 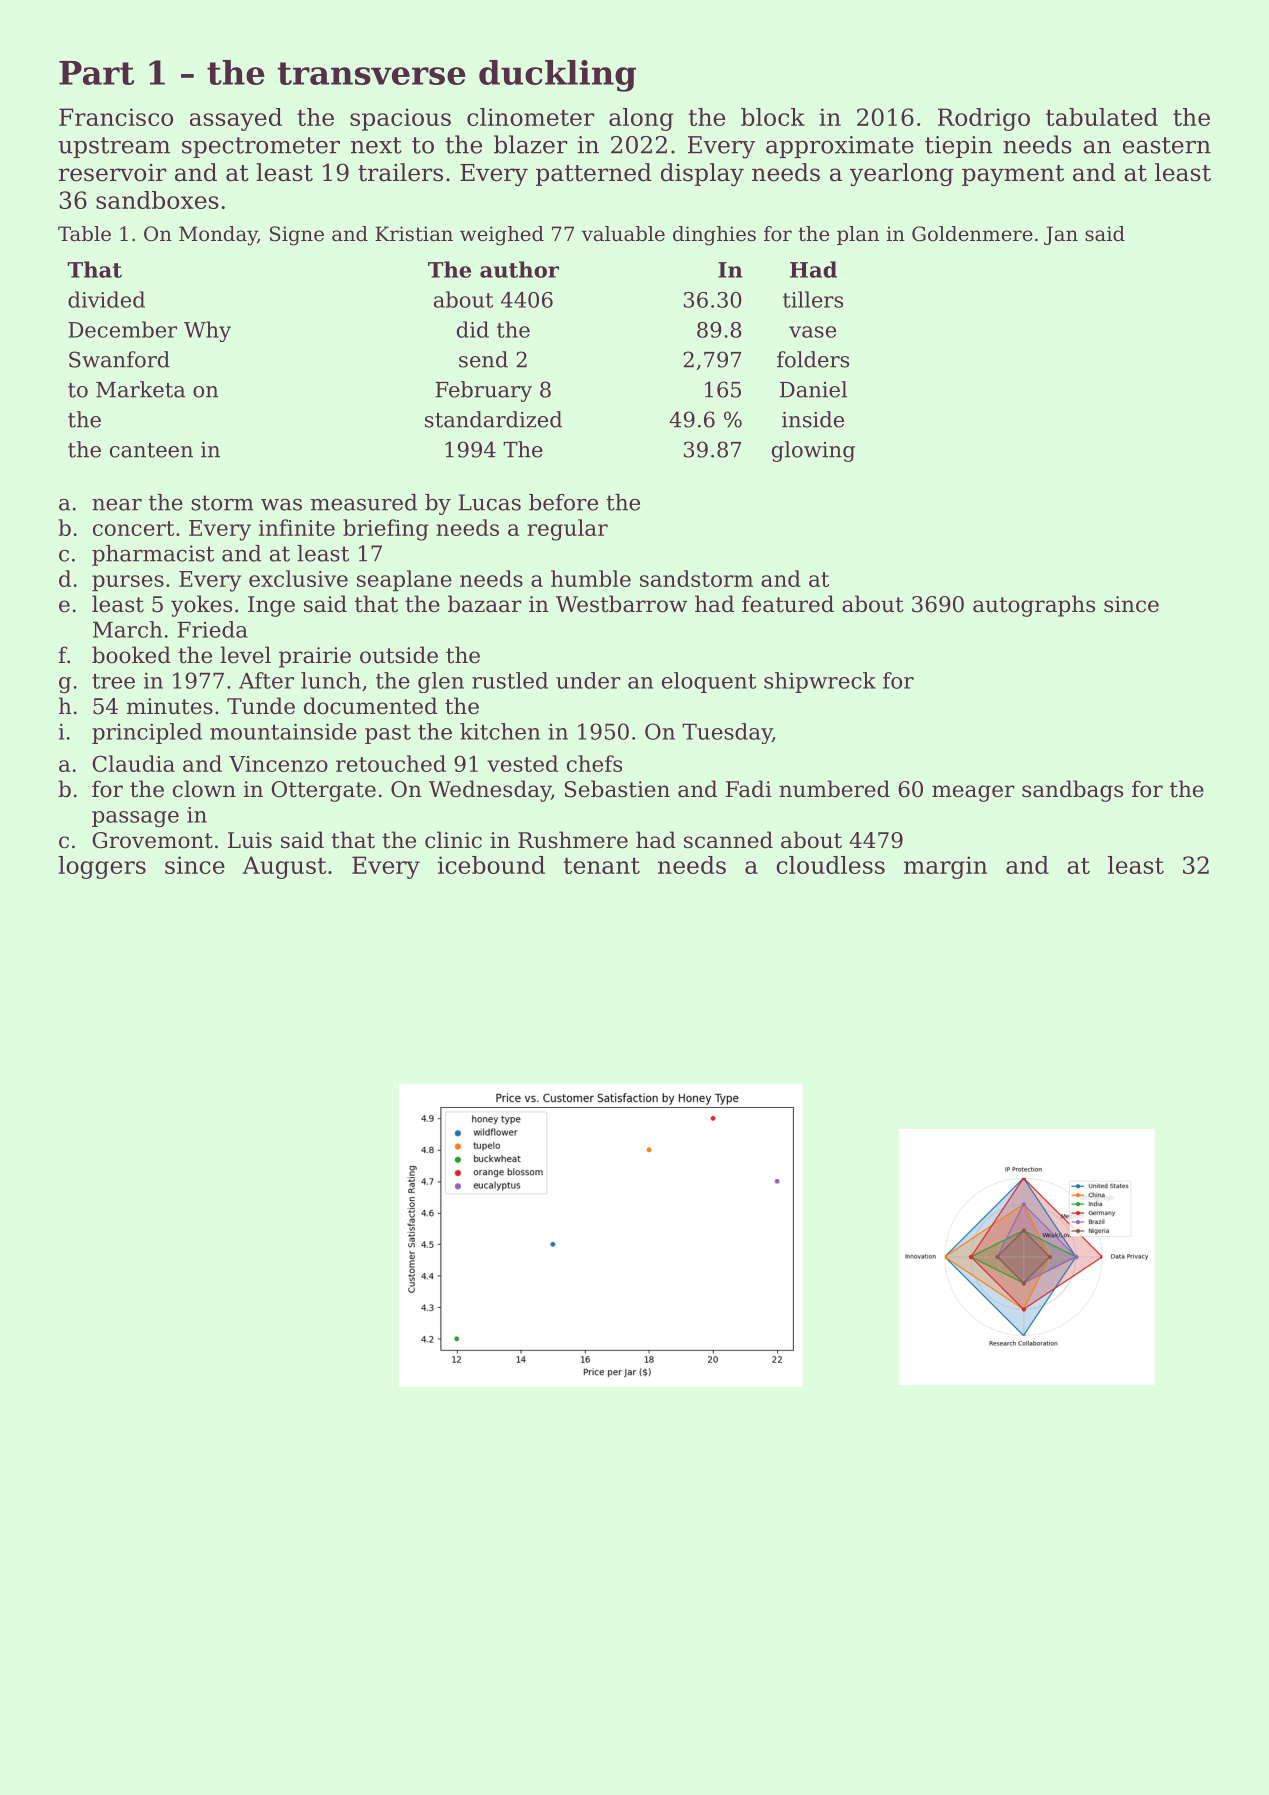 I want to click on Rodrigo, so click(x=984, y=119).
